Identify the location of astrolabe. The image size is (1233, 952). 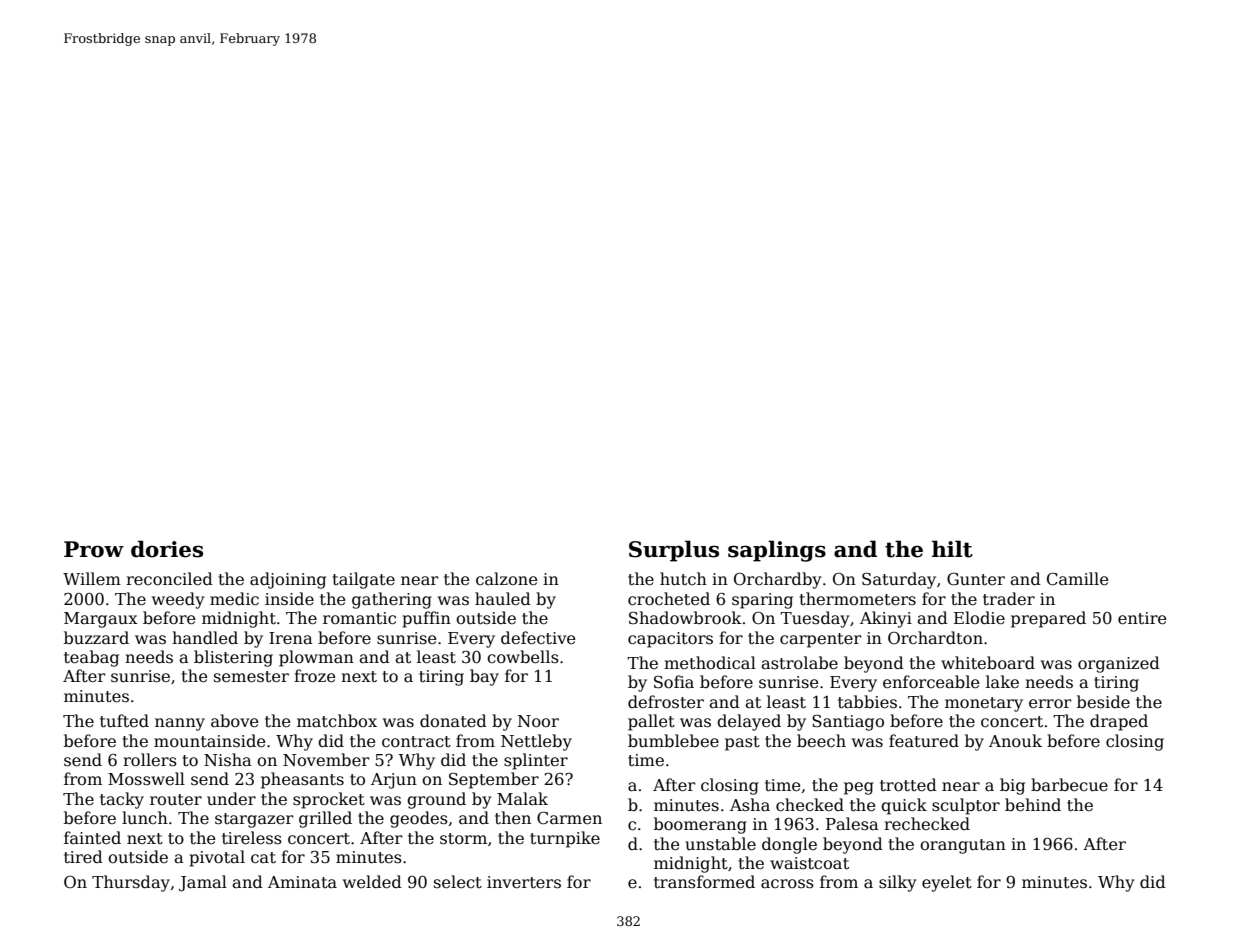
(799, 663).
